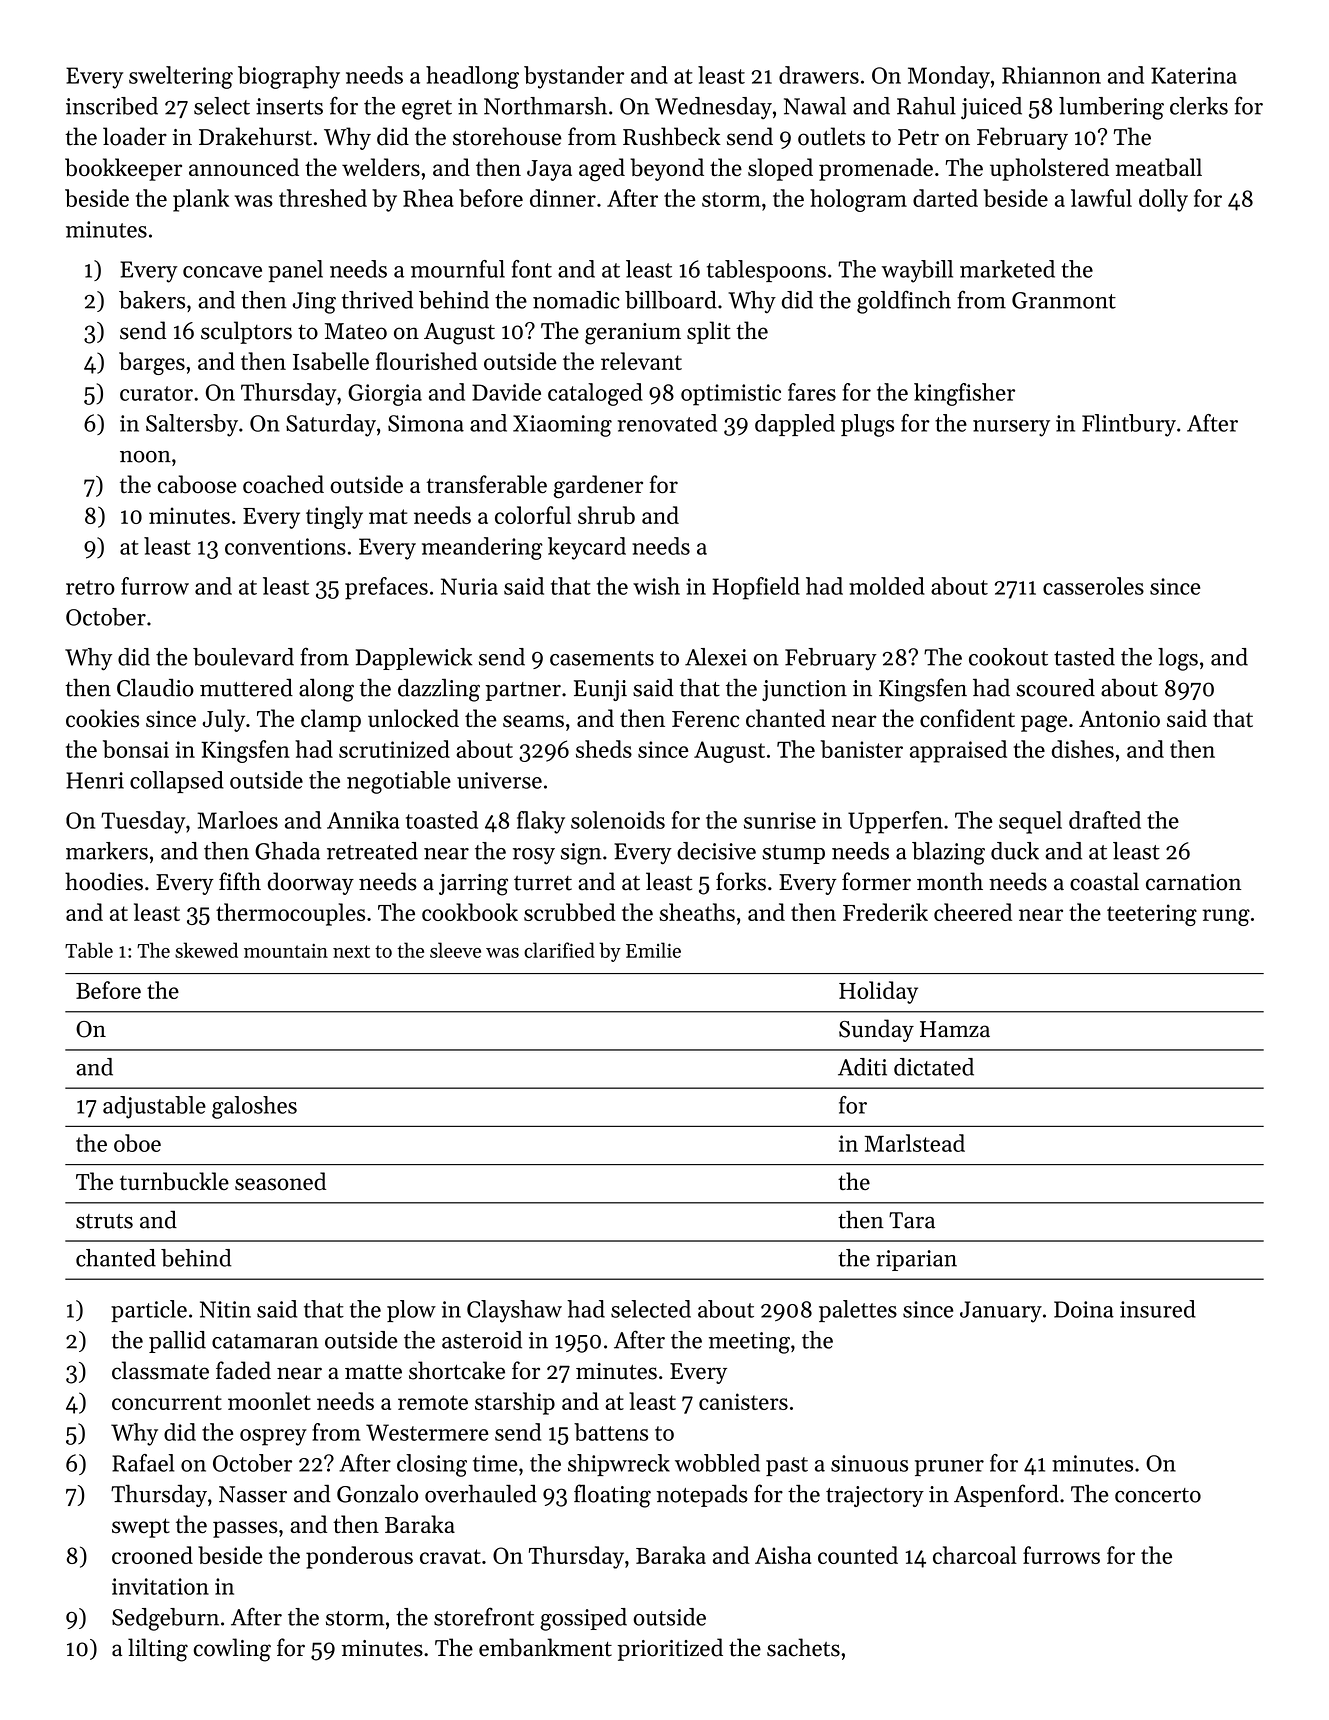 The image size is (1329, 1720). I want to click on Rafael, so click(143, 1463).
